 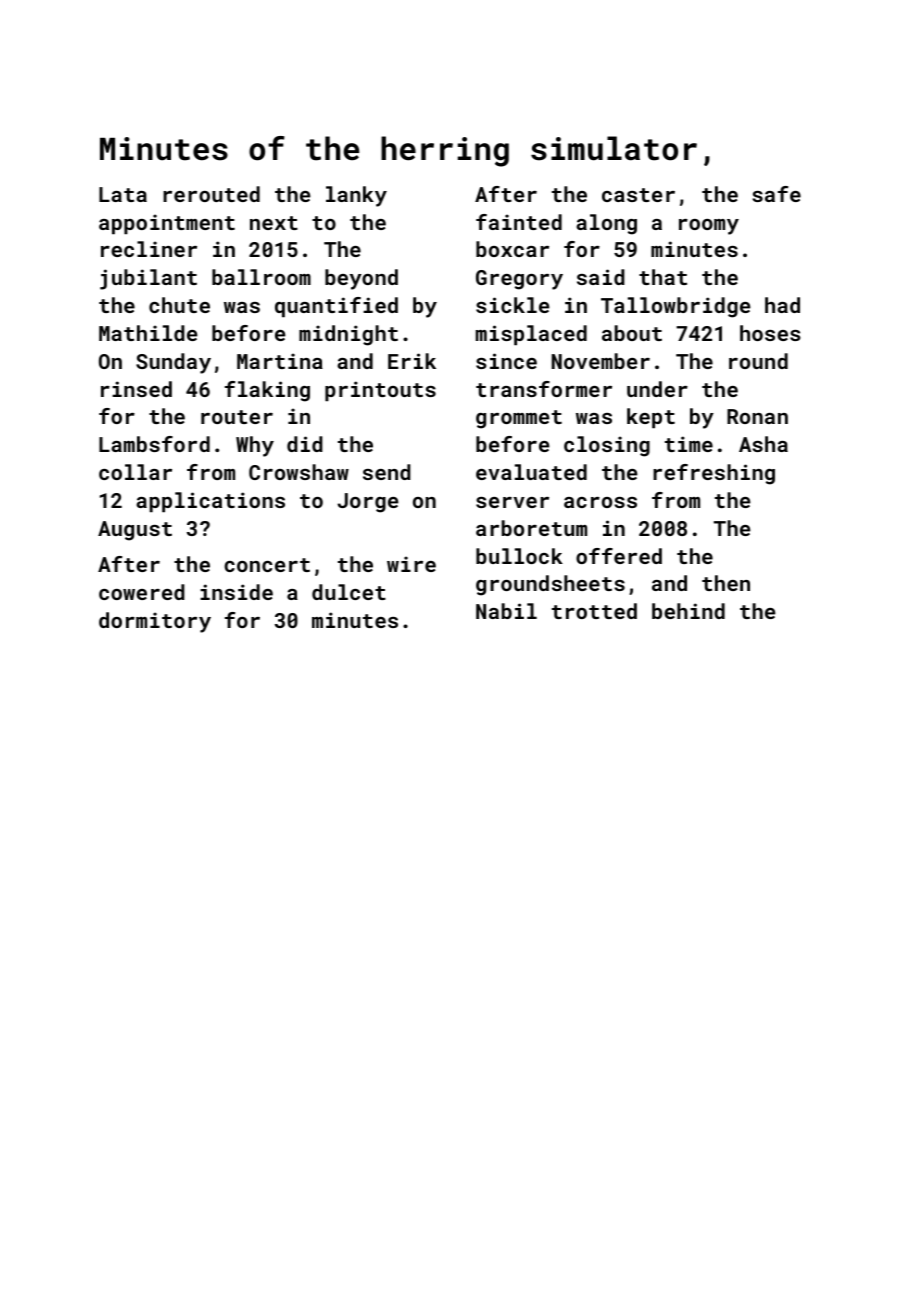 What do you see at coordinates (544, 389) in the screenshot?
I see `transformer` at bounding box center [544, 389].
